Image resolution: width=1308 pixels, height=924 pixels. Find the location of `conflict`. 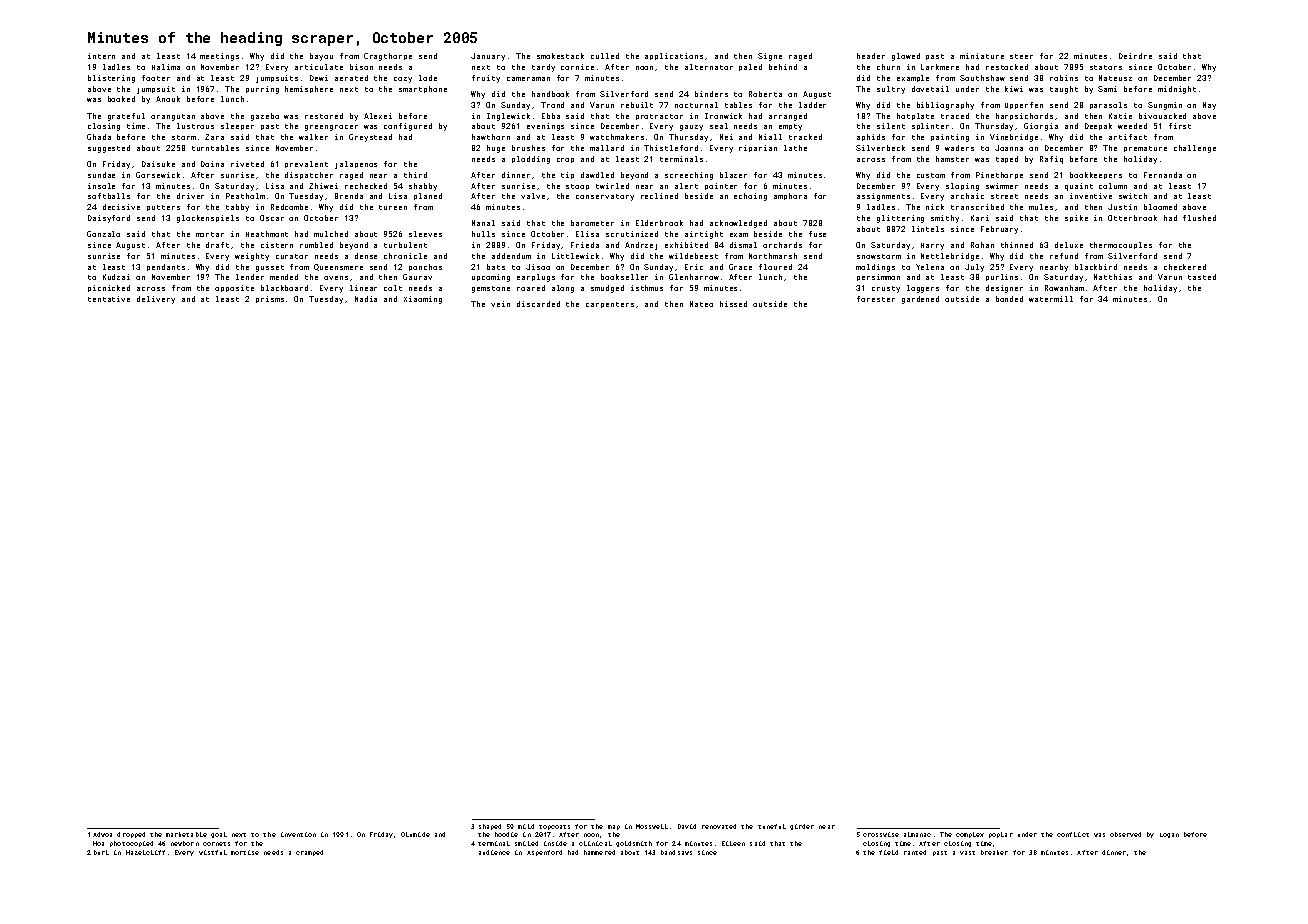

conflict is located at coordinates (1073, 834).
